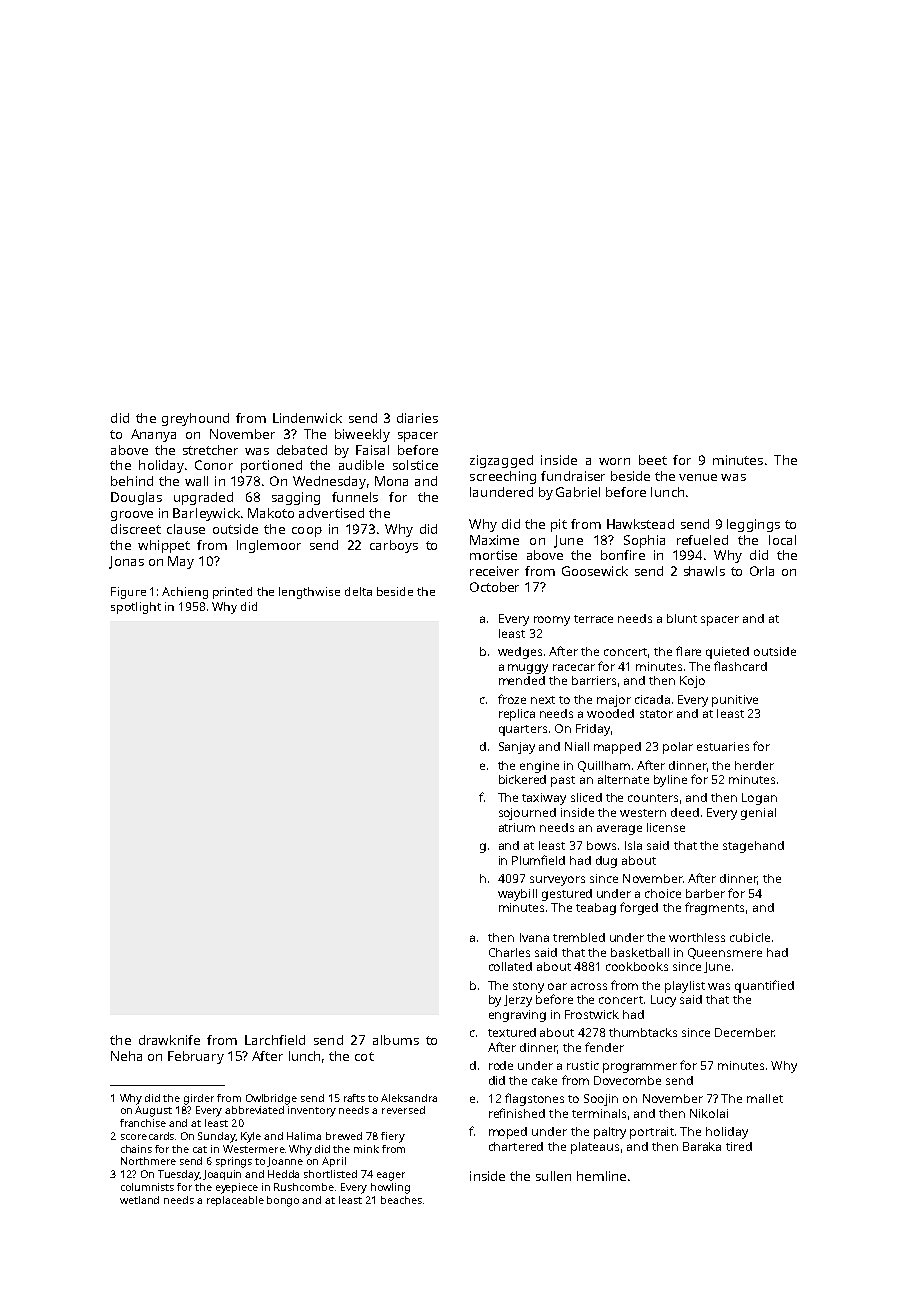  Describe the element at coordinates (169, 1040) in the screenshot. I see `drawknife` at that location.
